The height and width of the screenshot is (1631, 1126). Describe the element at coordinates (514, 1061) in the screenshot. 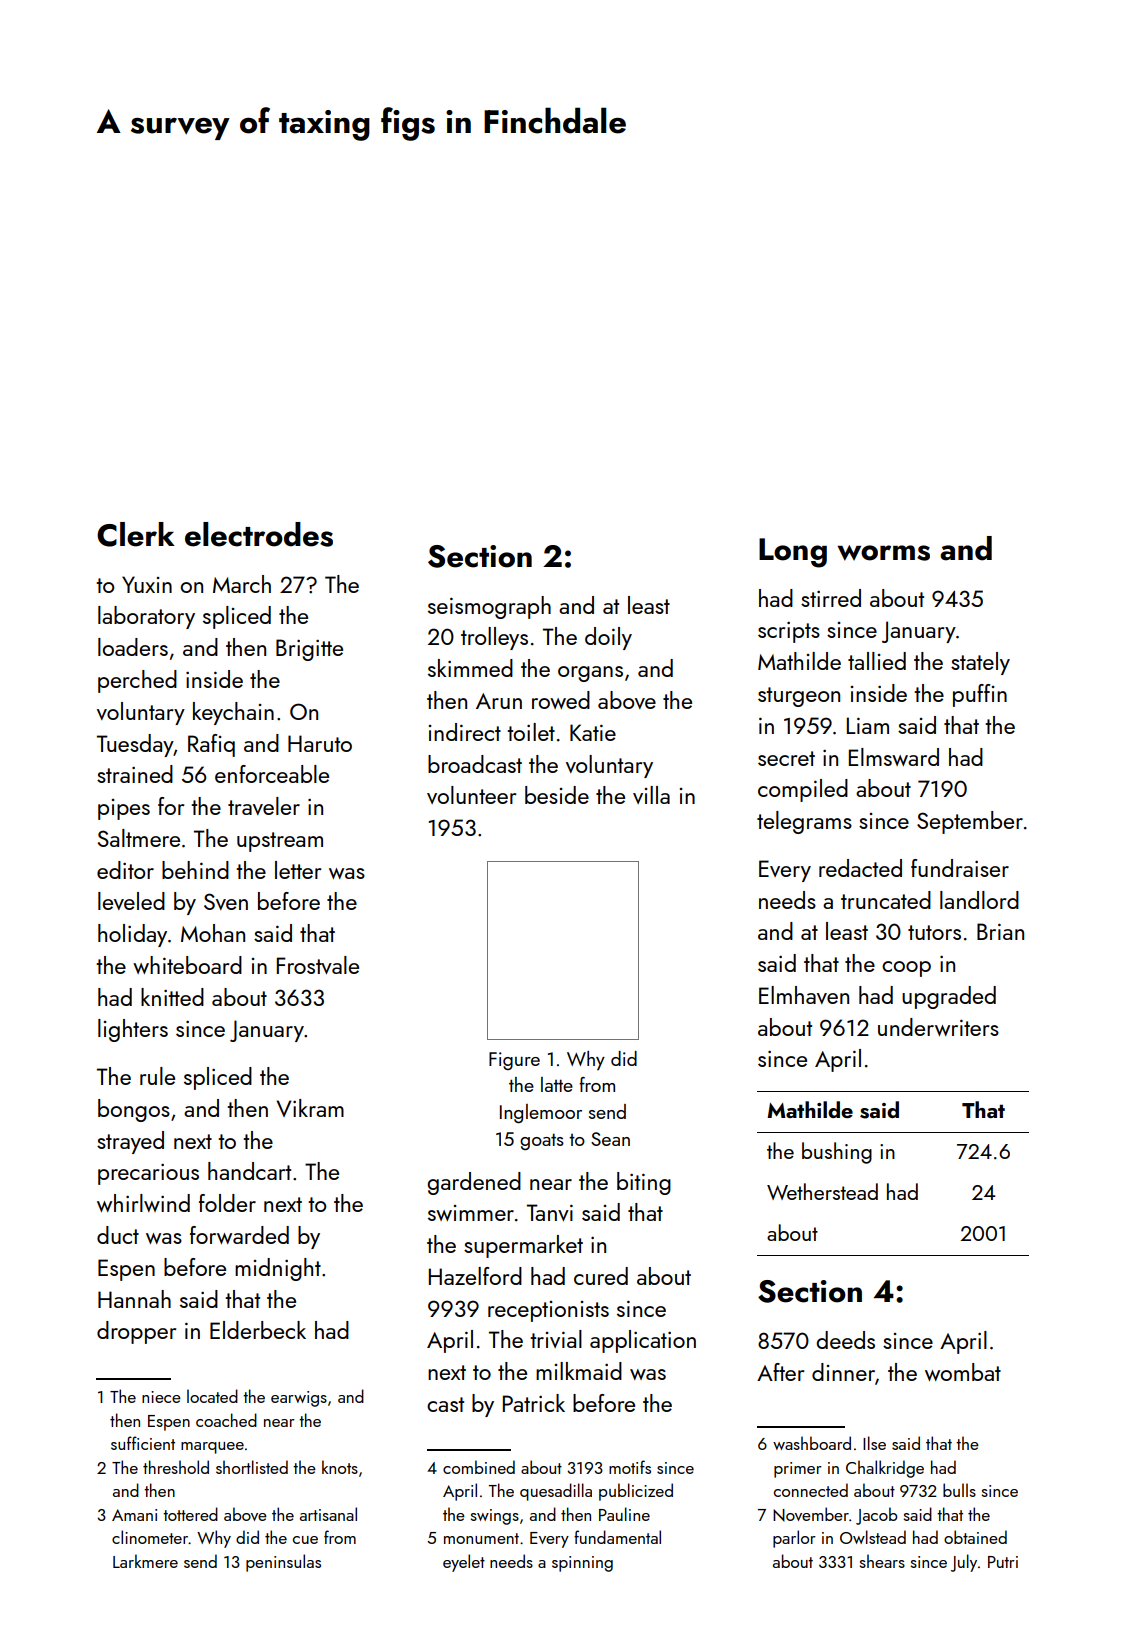

I see `Figure` at that location.
